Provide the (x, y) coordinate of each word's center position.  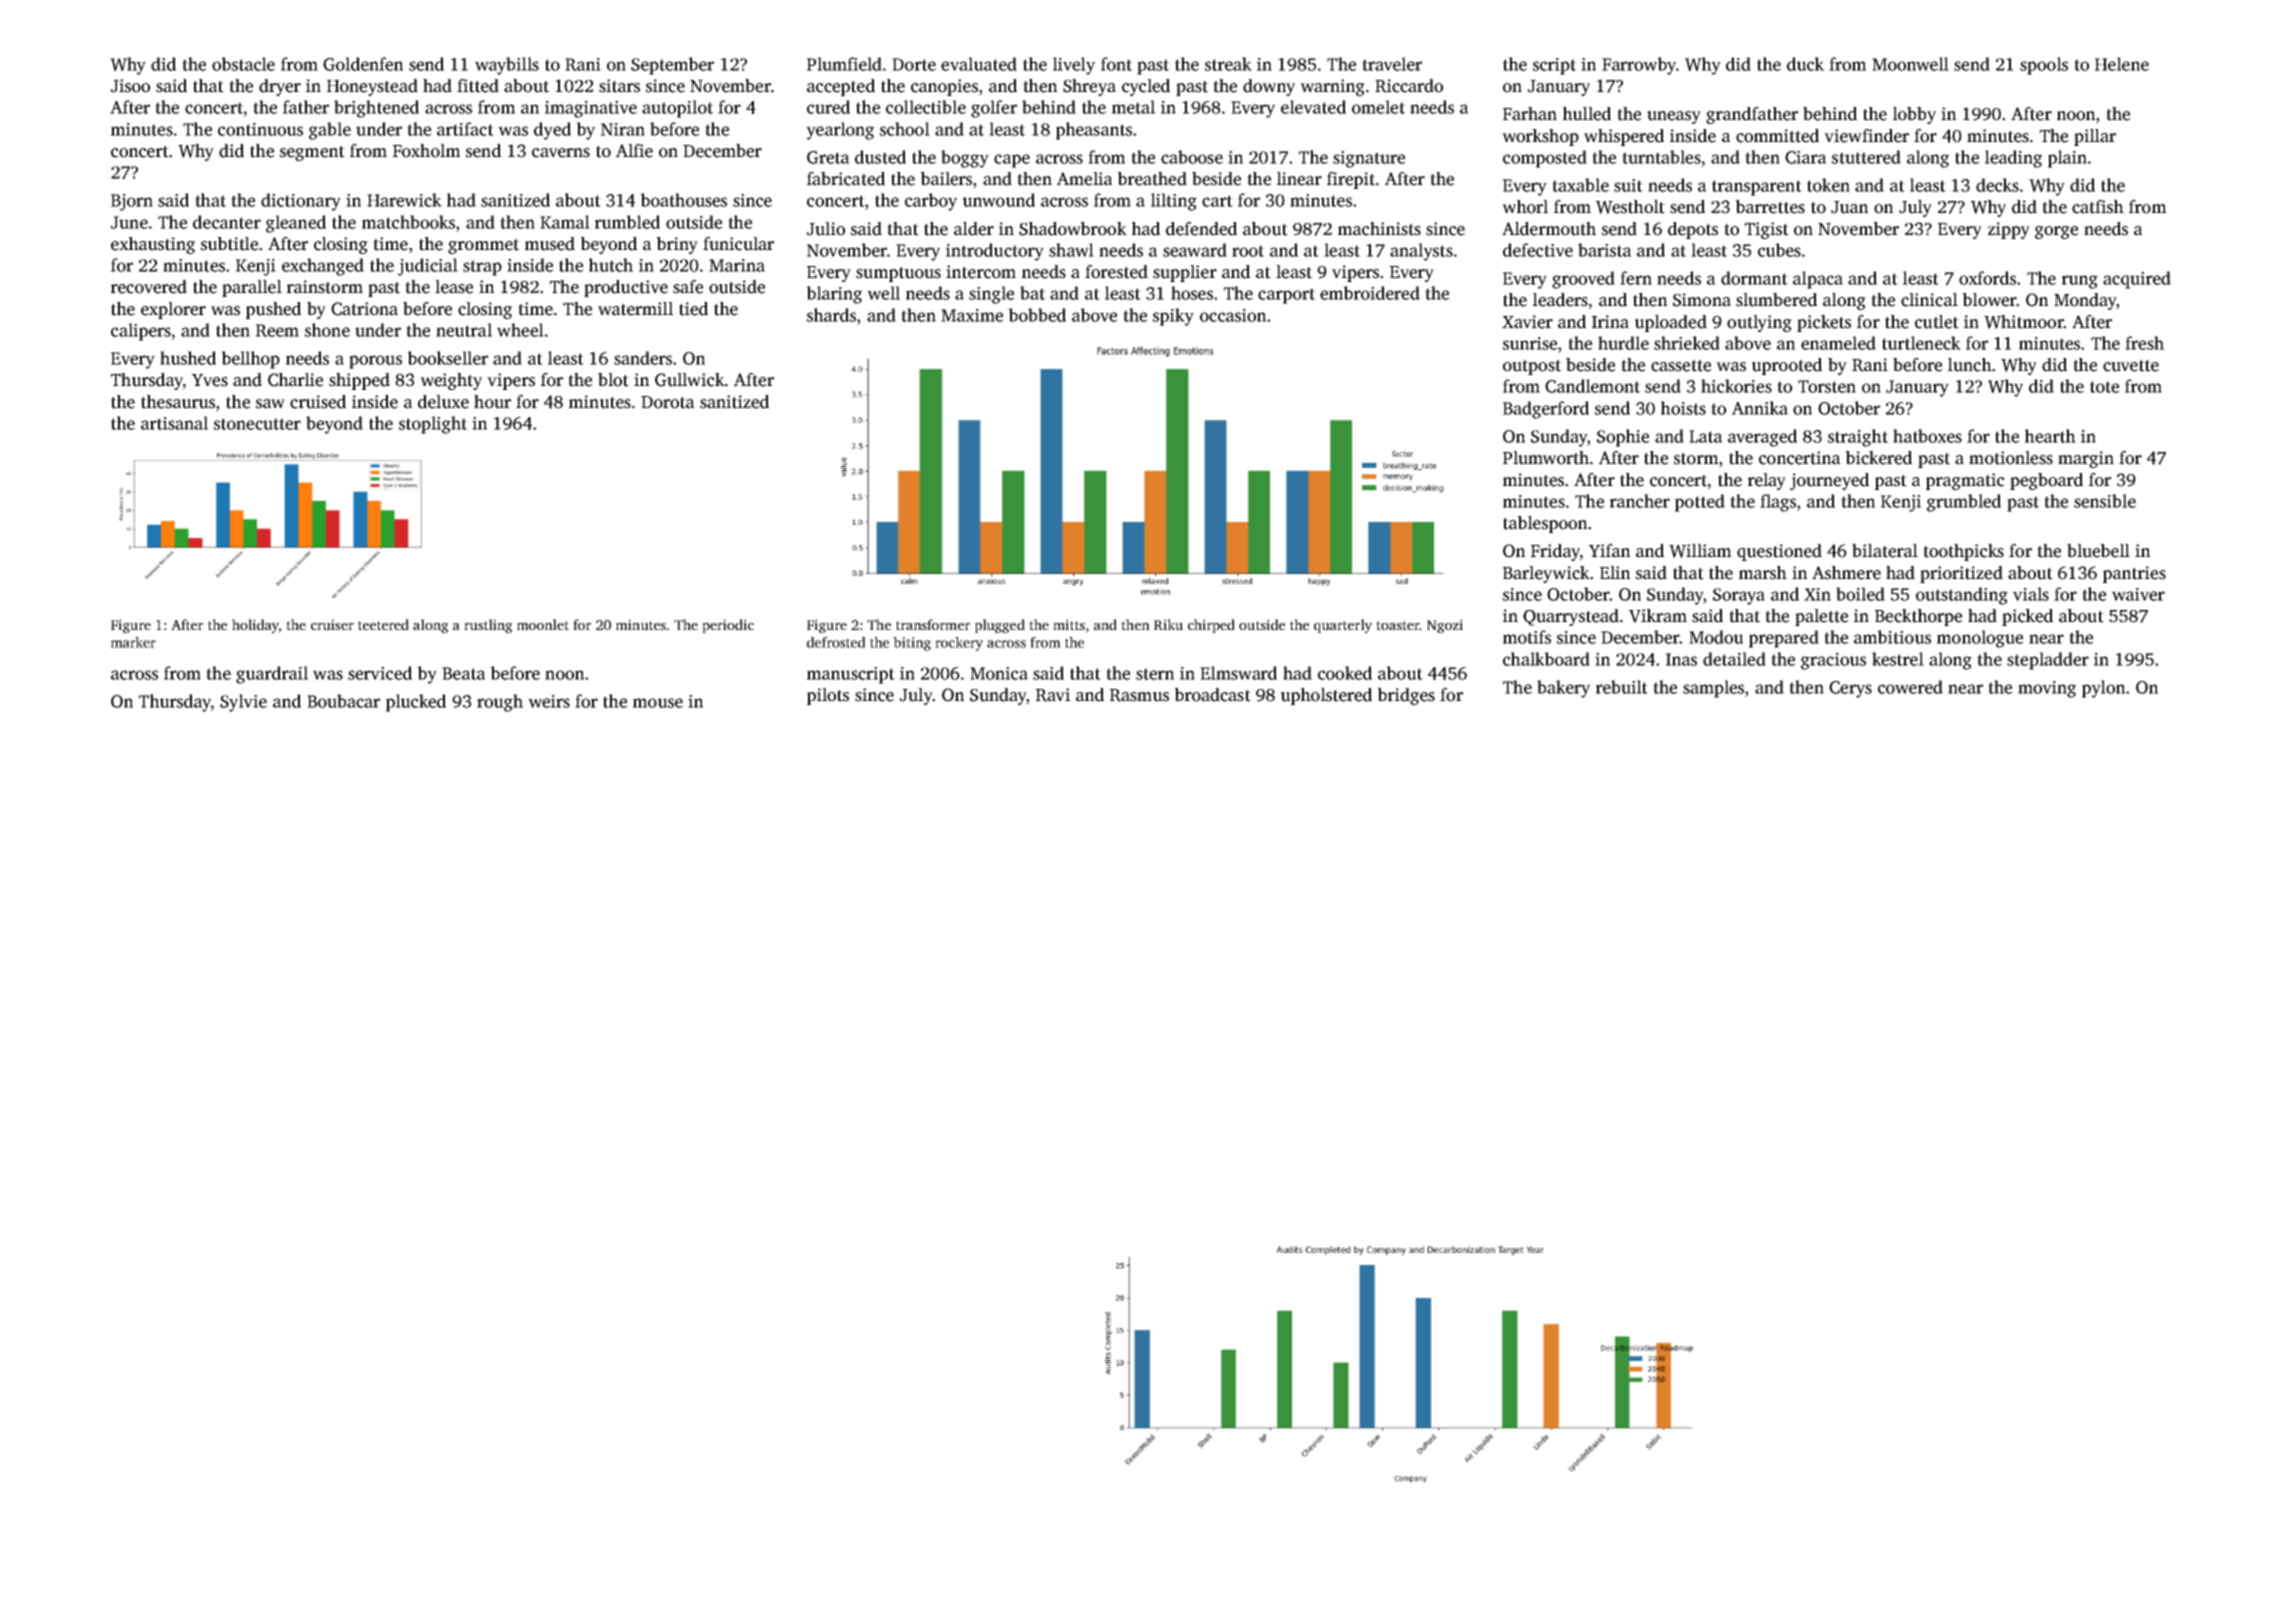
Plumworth (1546, 458)
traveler (1392, 64)
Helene (2122, 64)
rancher (1640, 501)
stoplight (433, 425)
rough (500, 703)
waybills (507, 66)
